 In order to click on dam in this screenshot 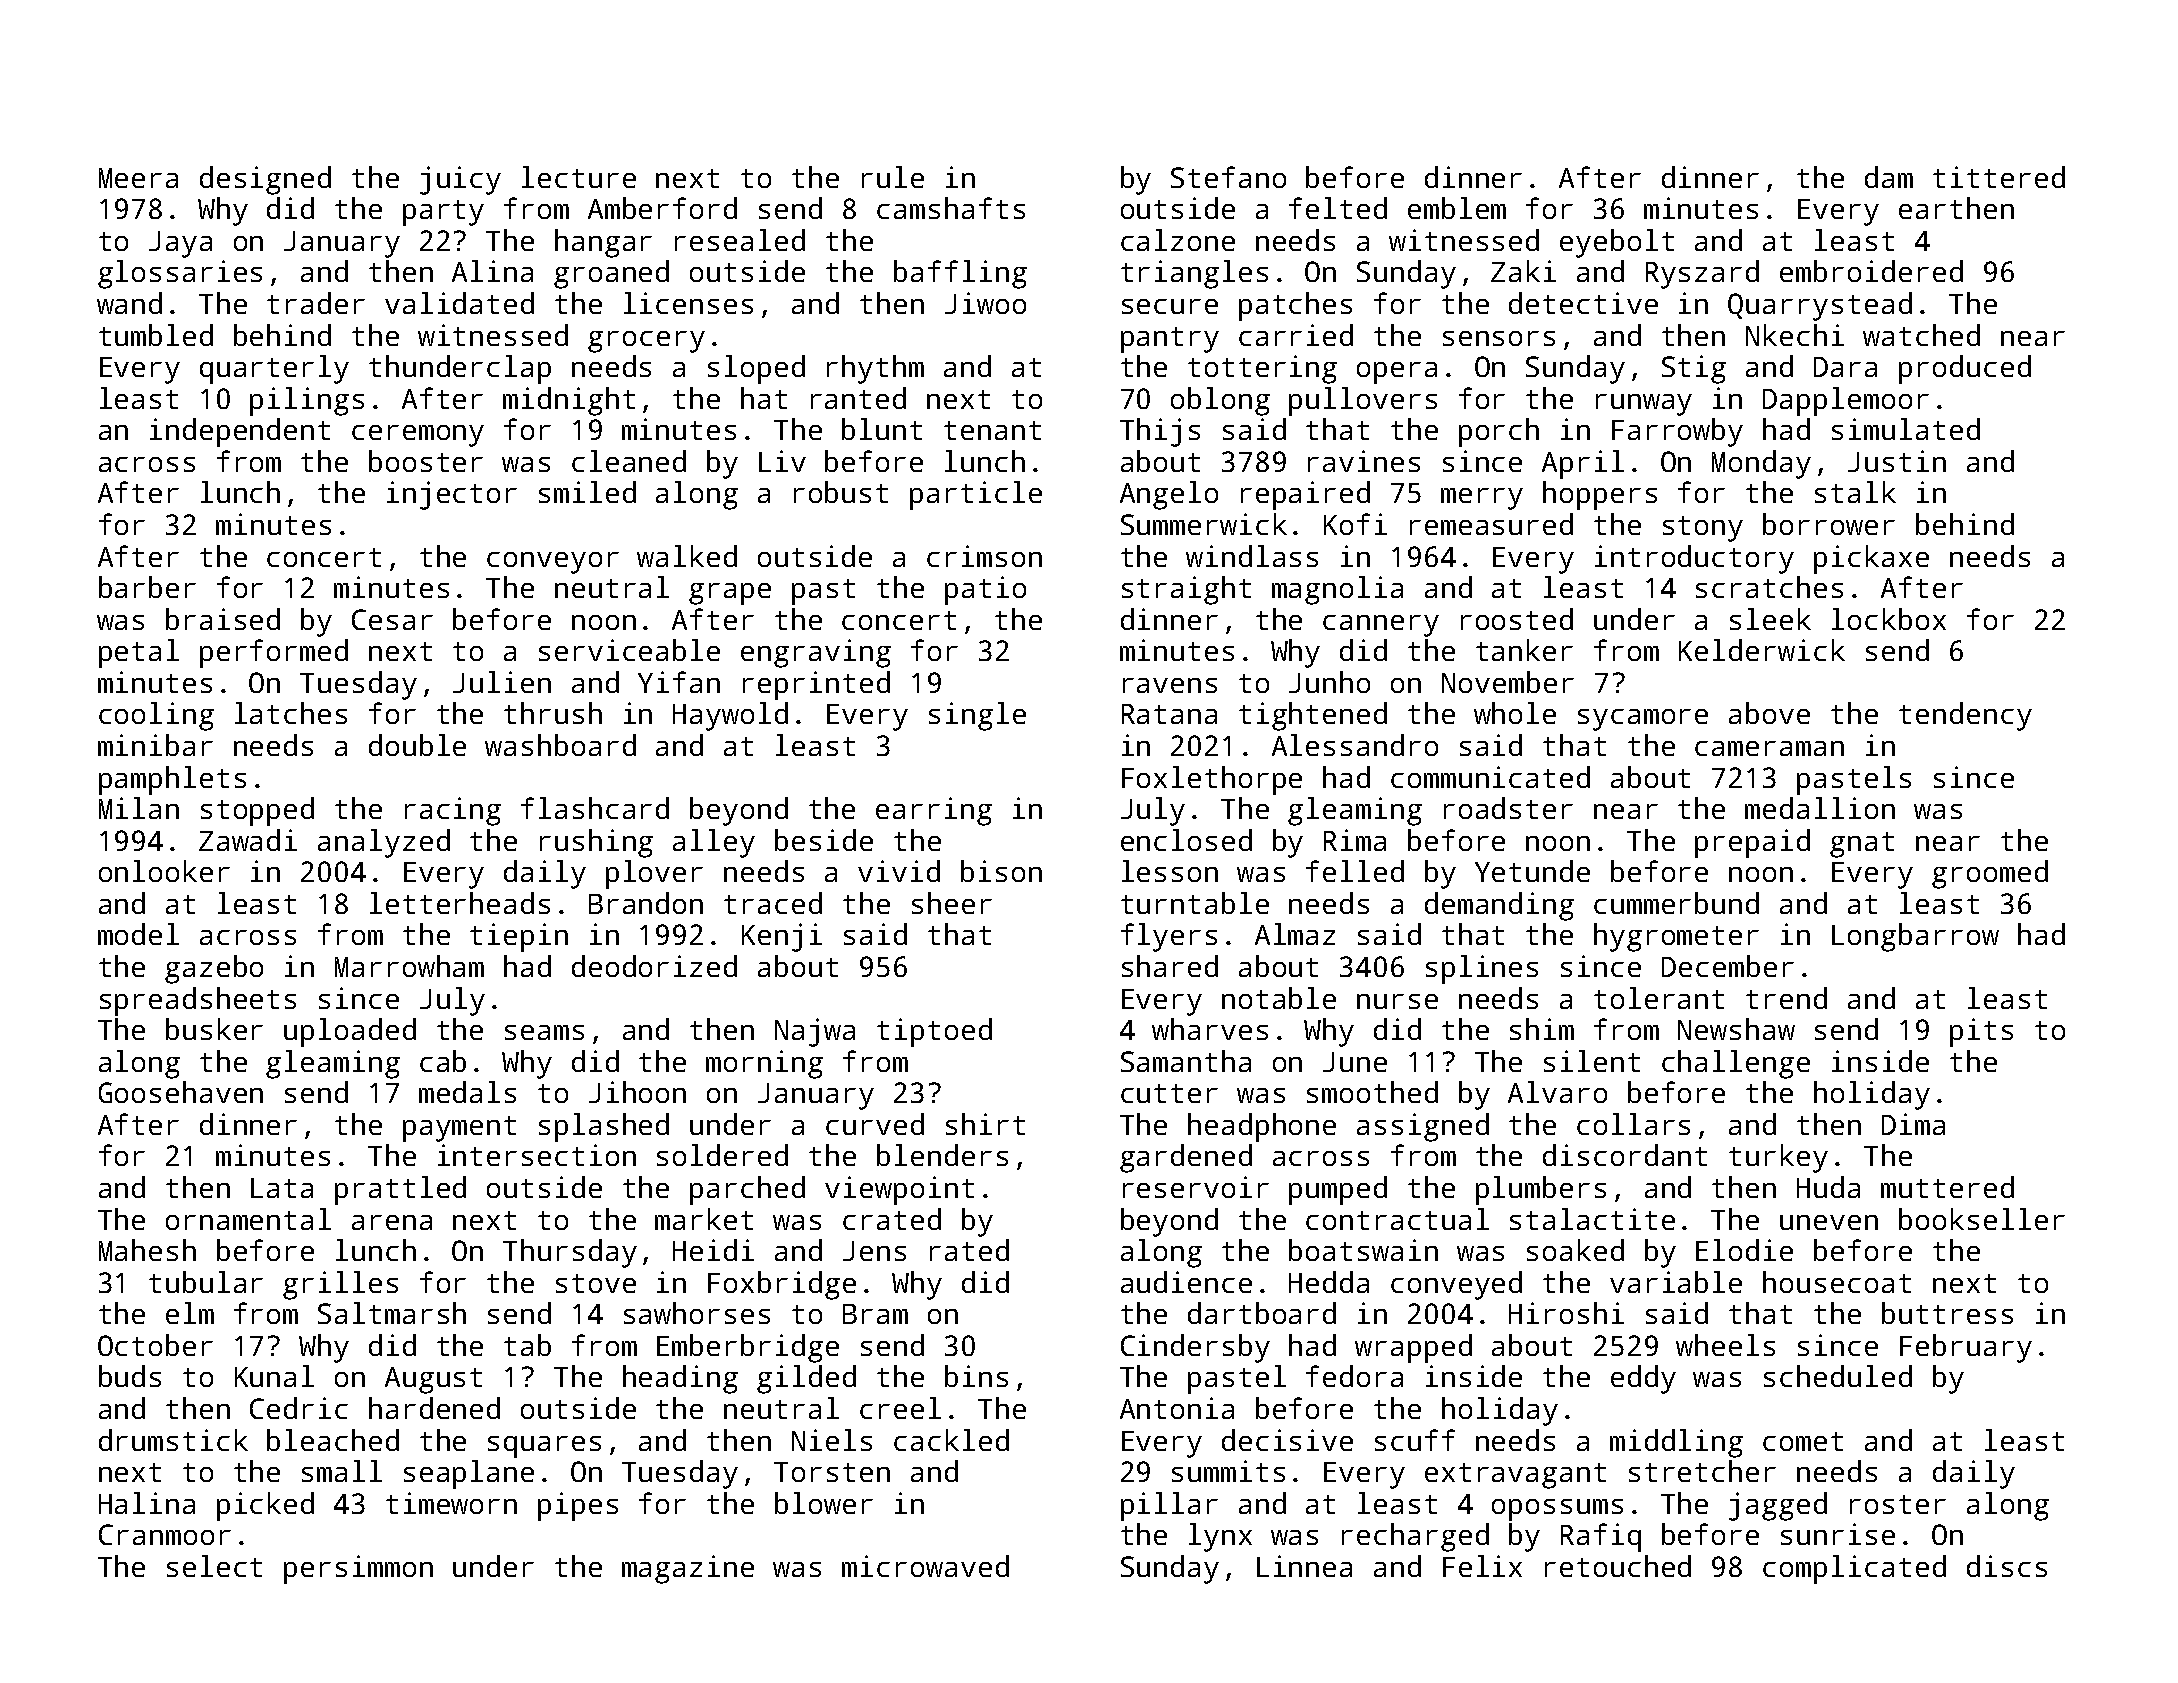, I will do `click(1889, 177)`.
